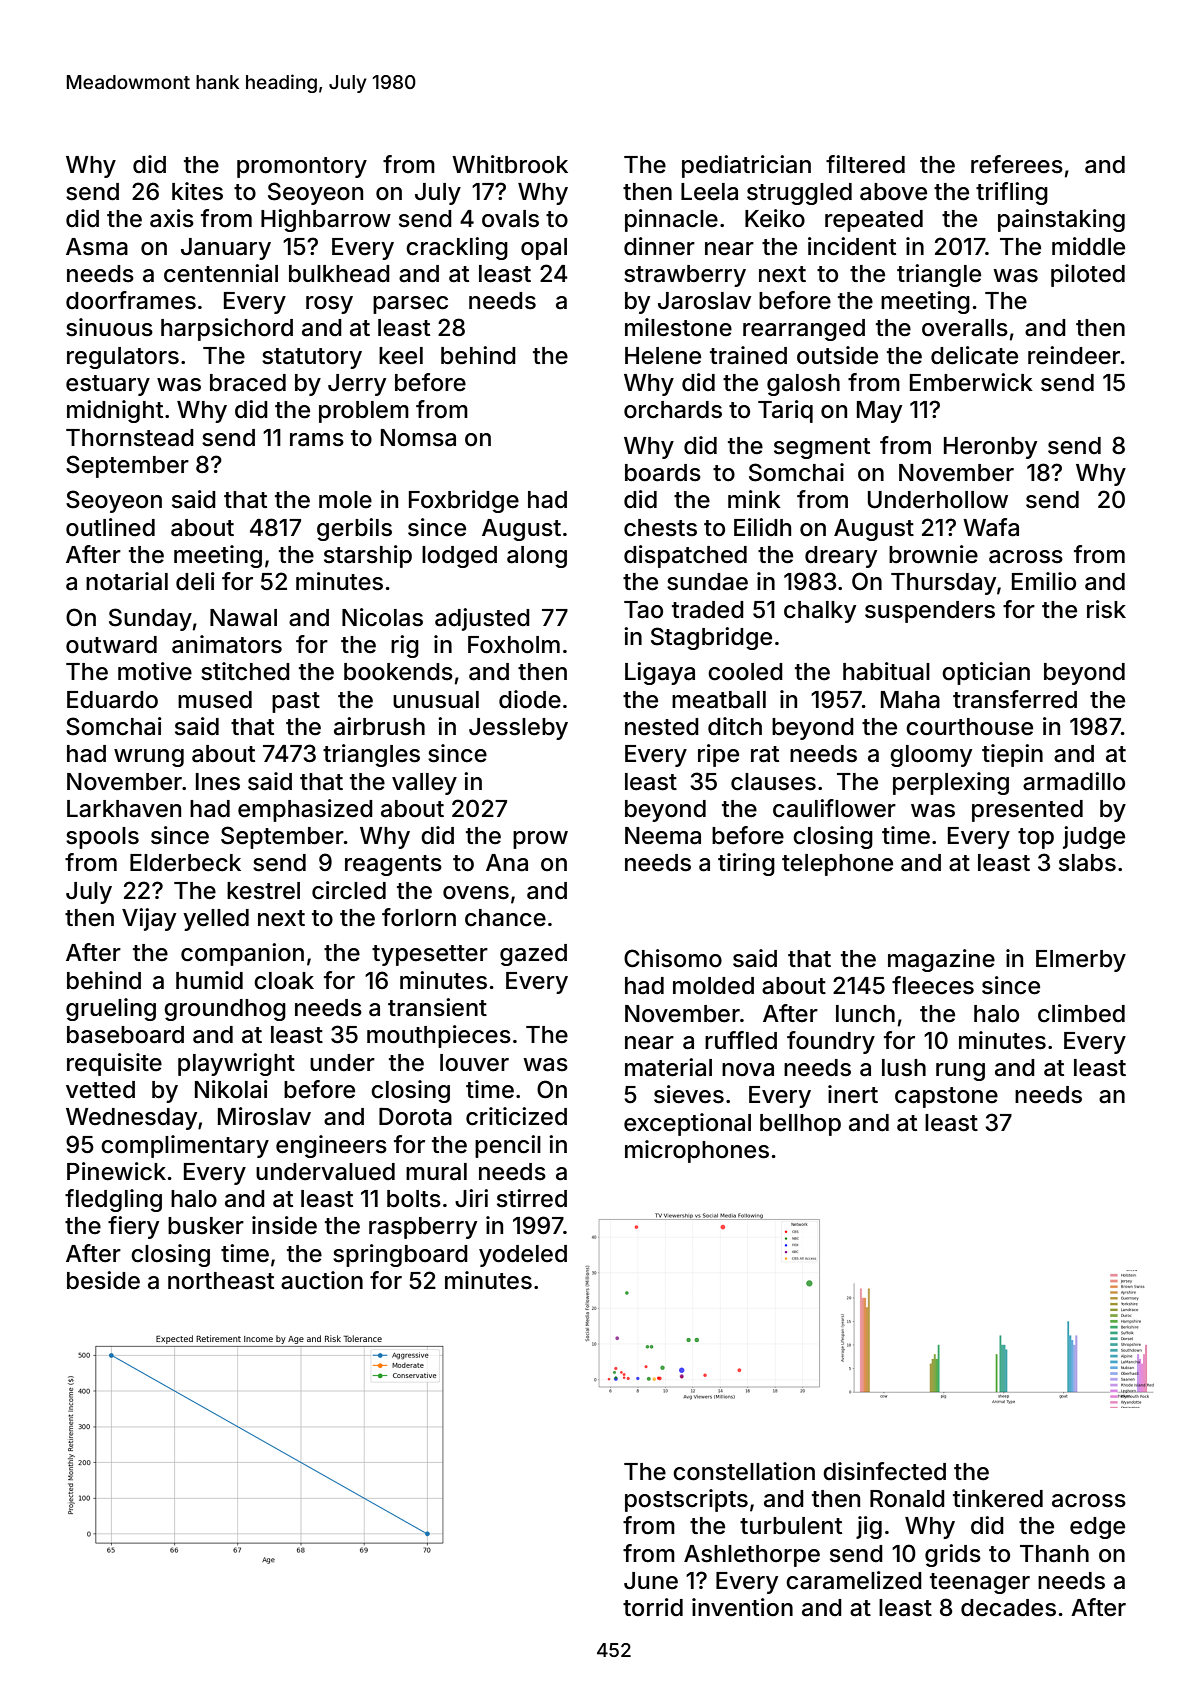 The width and height of the screenshot is (1192, 1686). Describe the element at coordinates (946, 1097) in the screenshot. I see `capstone` at that location.
